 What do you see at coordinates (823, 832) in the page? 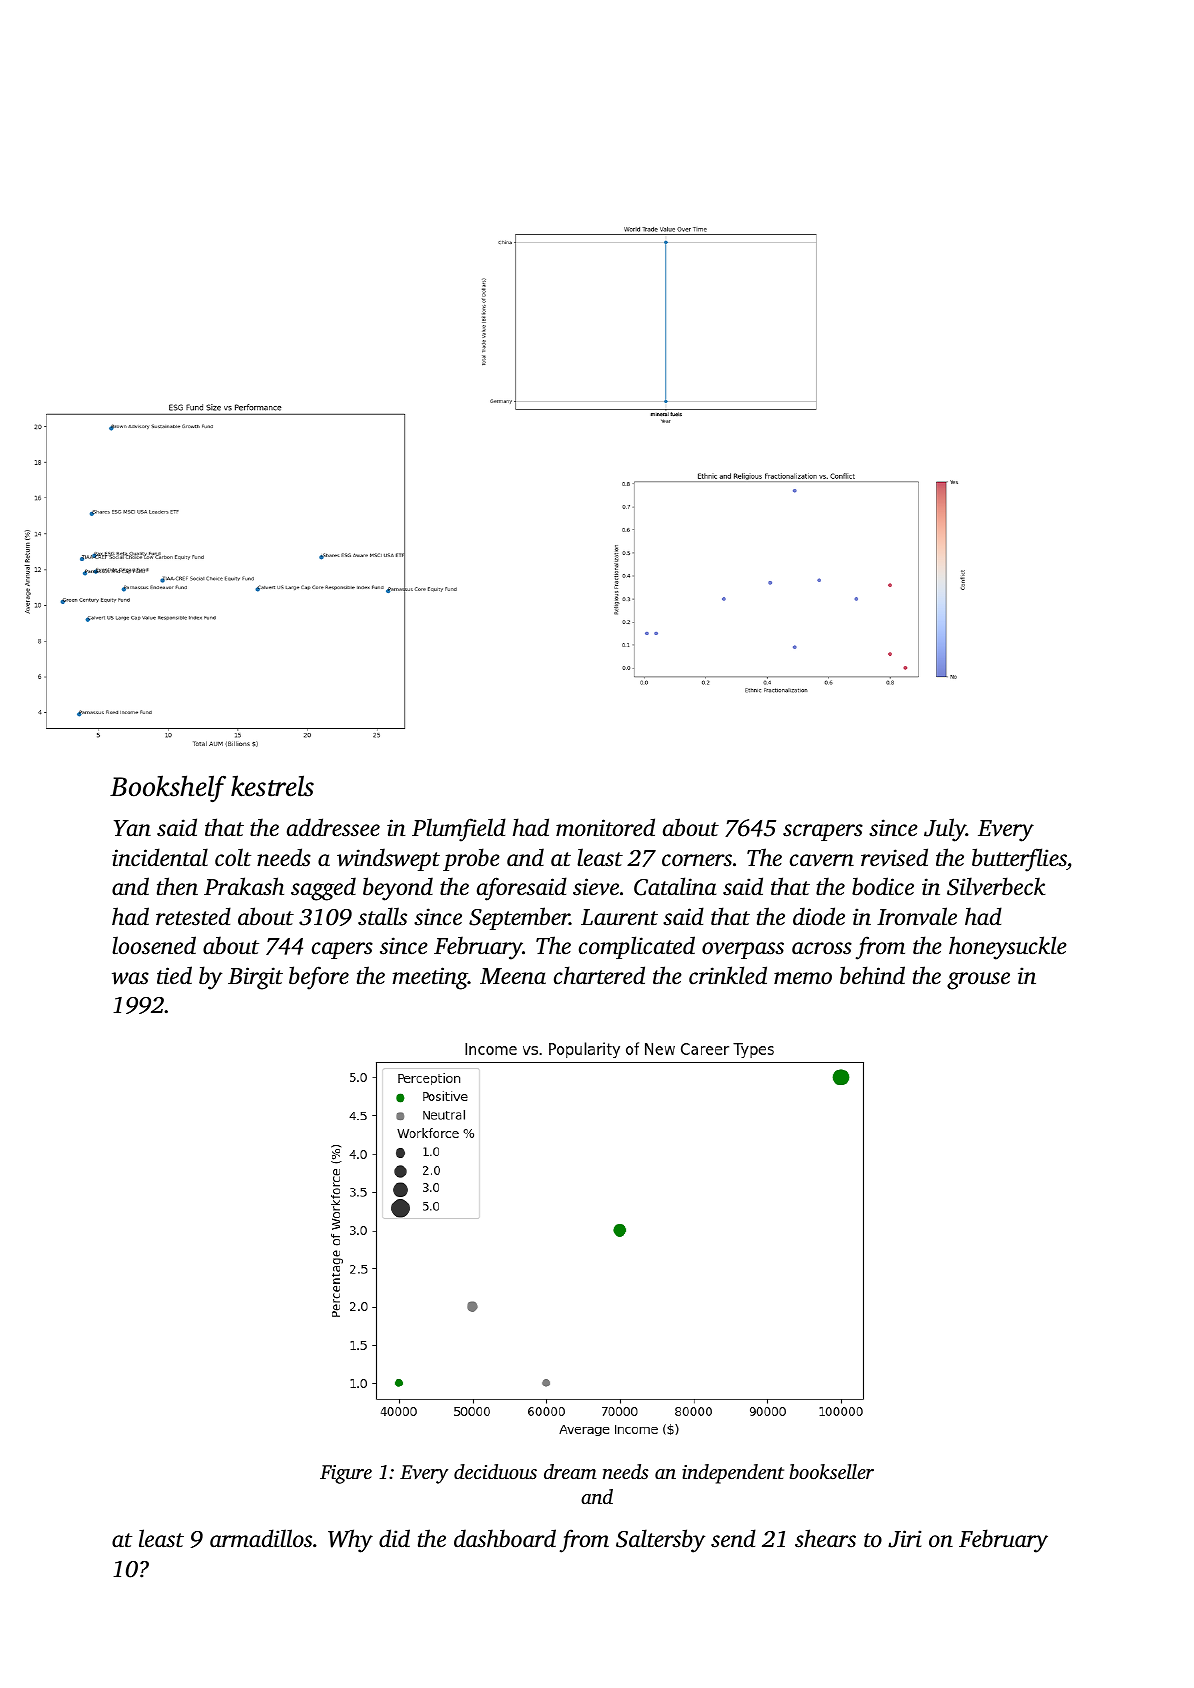
I see `scrapers` at bounding box center [823, 832].
